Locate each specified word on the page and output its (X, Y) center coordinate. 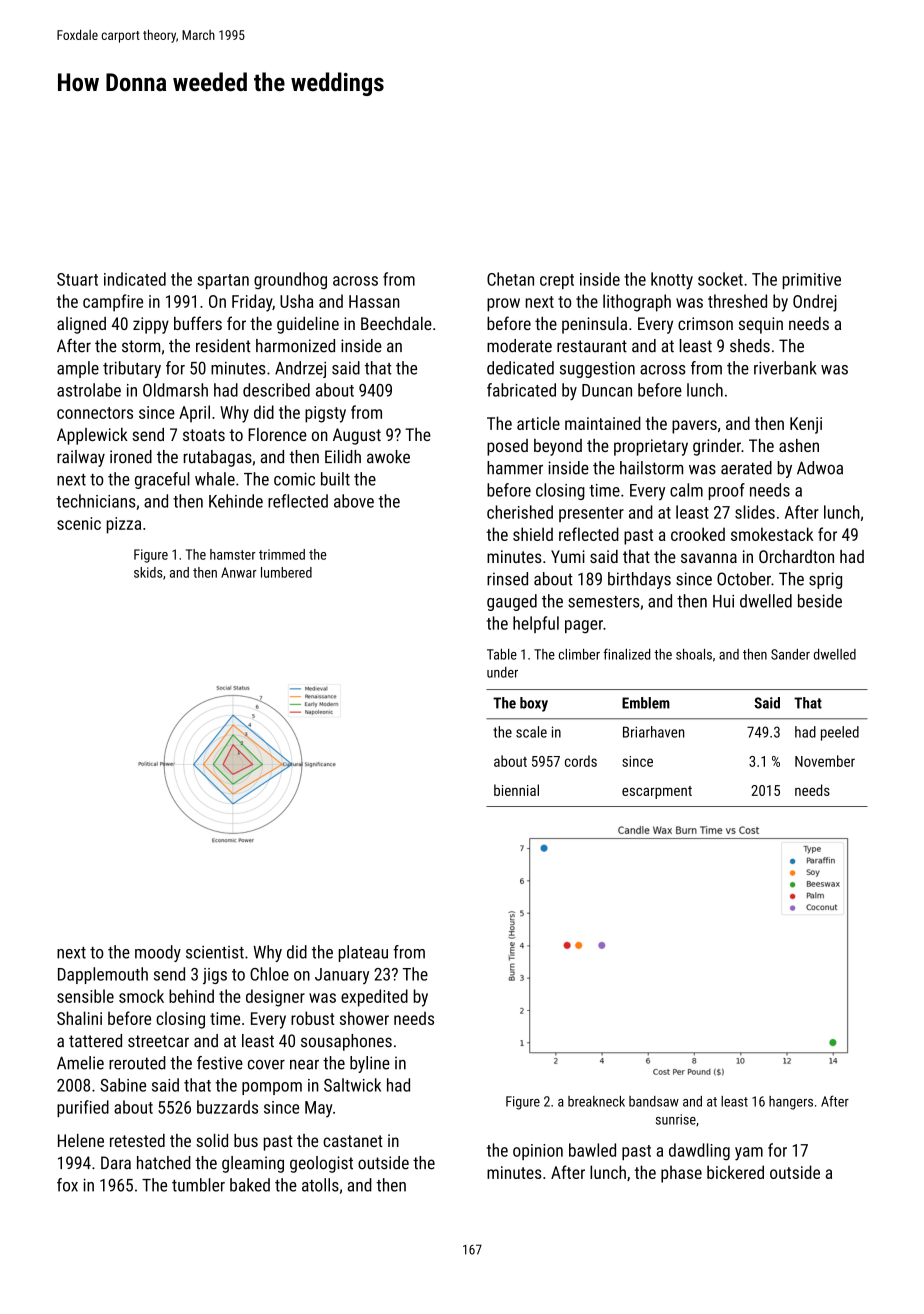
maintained (603, 423)
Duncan (607, 390)
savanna (709, 558)
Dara (116, 1163)
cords (581, 761)
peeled (840, 733)
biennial (516, 790)
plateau (363, 953)
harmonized (295, 346)
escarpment (657, 792)
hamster (233, 554)
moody (158, 953)
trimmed (282, 554)
